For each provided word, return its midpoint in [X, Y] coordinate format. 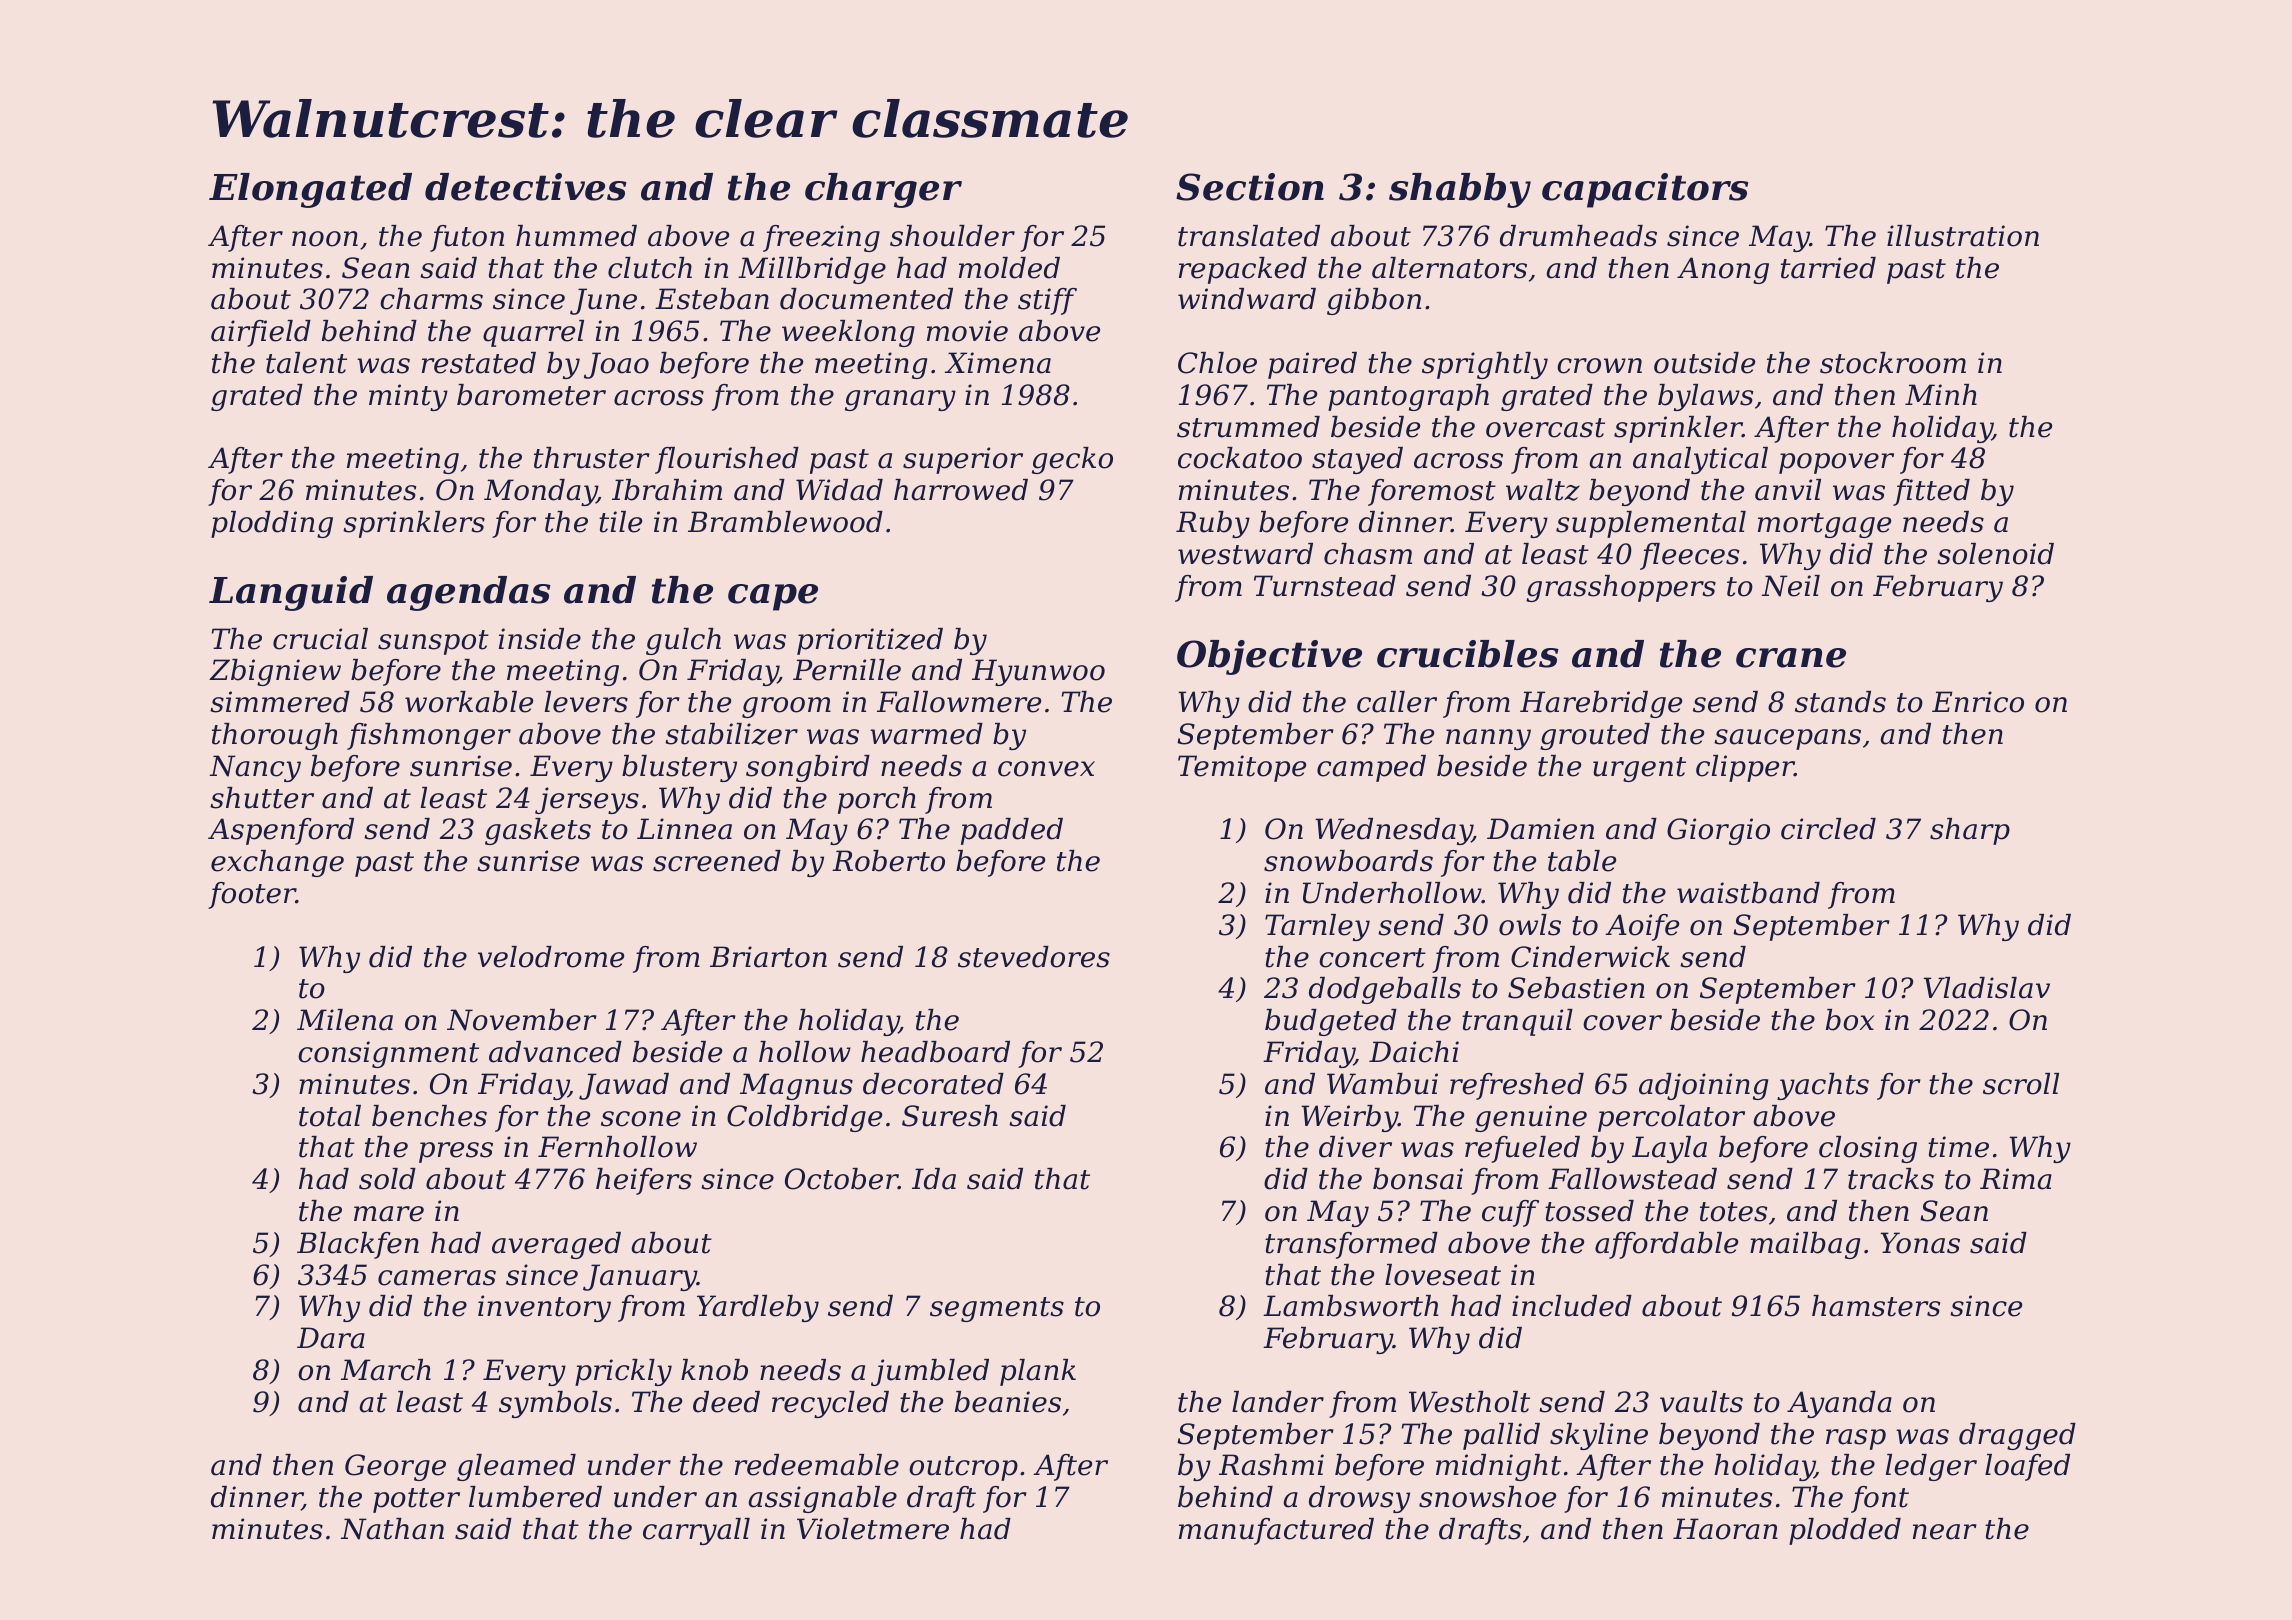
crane [1791, 658]
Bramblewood [785, 522]
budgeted [1331, 1022]
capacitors [1645, 190]
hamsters [1876, 1306]
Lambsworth [1350, 1306]
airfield [261, 333]
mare [389, 1214]
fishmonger [429, 736]
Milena [345, 1020]
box [1850, 1020]
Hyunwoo [1038, 672]
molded [1009, 268]
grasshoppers [1621, 588]
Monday [540, 492]
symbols [555, 1404]
